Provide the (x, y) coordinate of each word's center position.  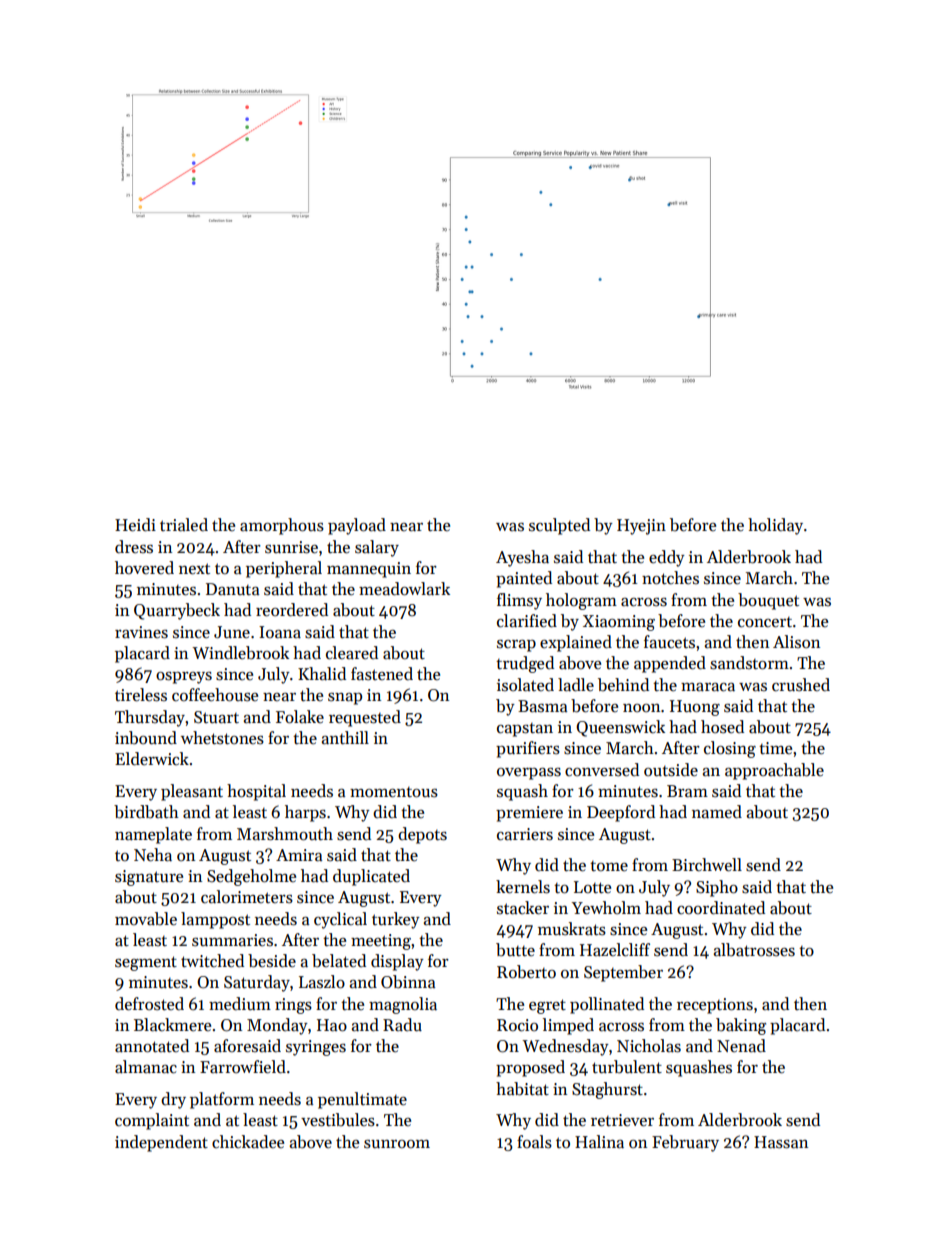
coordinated (721, 908)
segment (146, 963)
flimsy (519, 601)
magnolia (403, 1005)
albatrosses (754, 950)
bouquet (768, 601)
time (775, 748)
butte (515, 950)
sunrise (291, 547)
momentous (394, 792)
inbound (146, 738)
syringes (316, 1048)
